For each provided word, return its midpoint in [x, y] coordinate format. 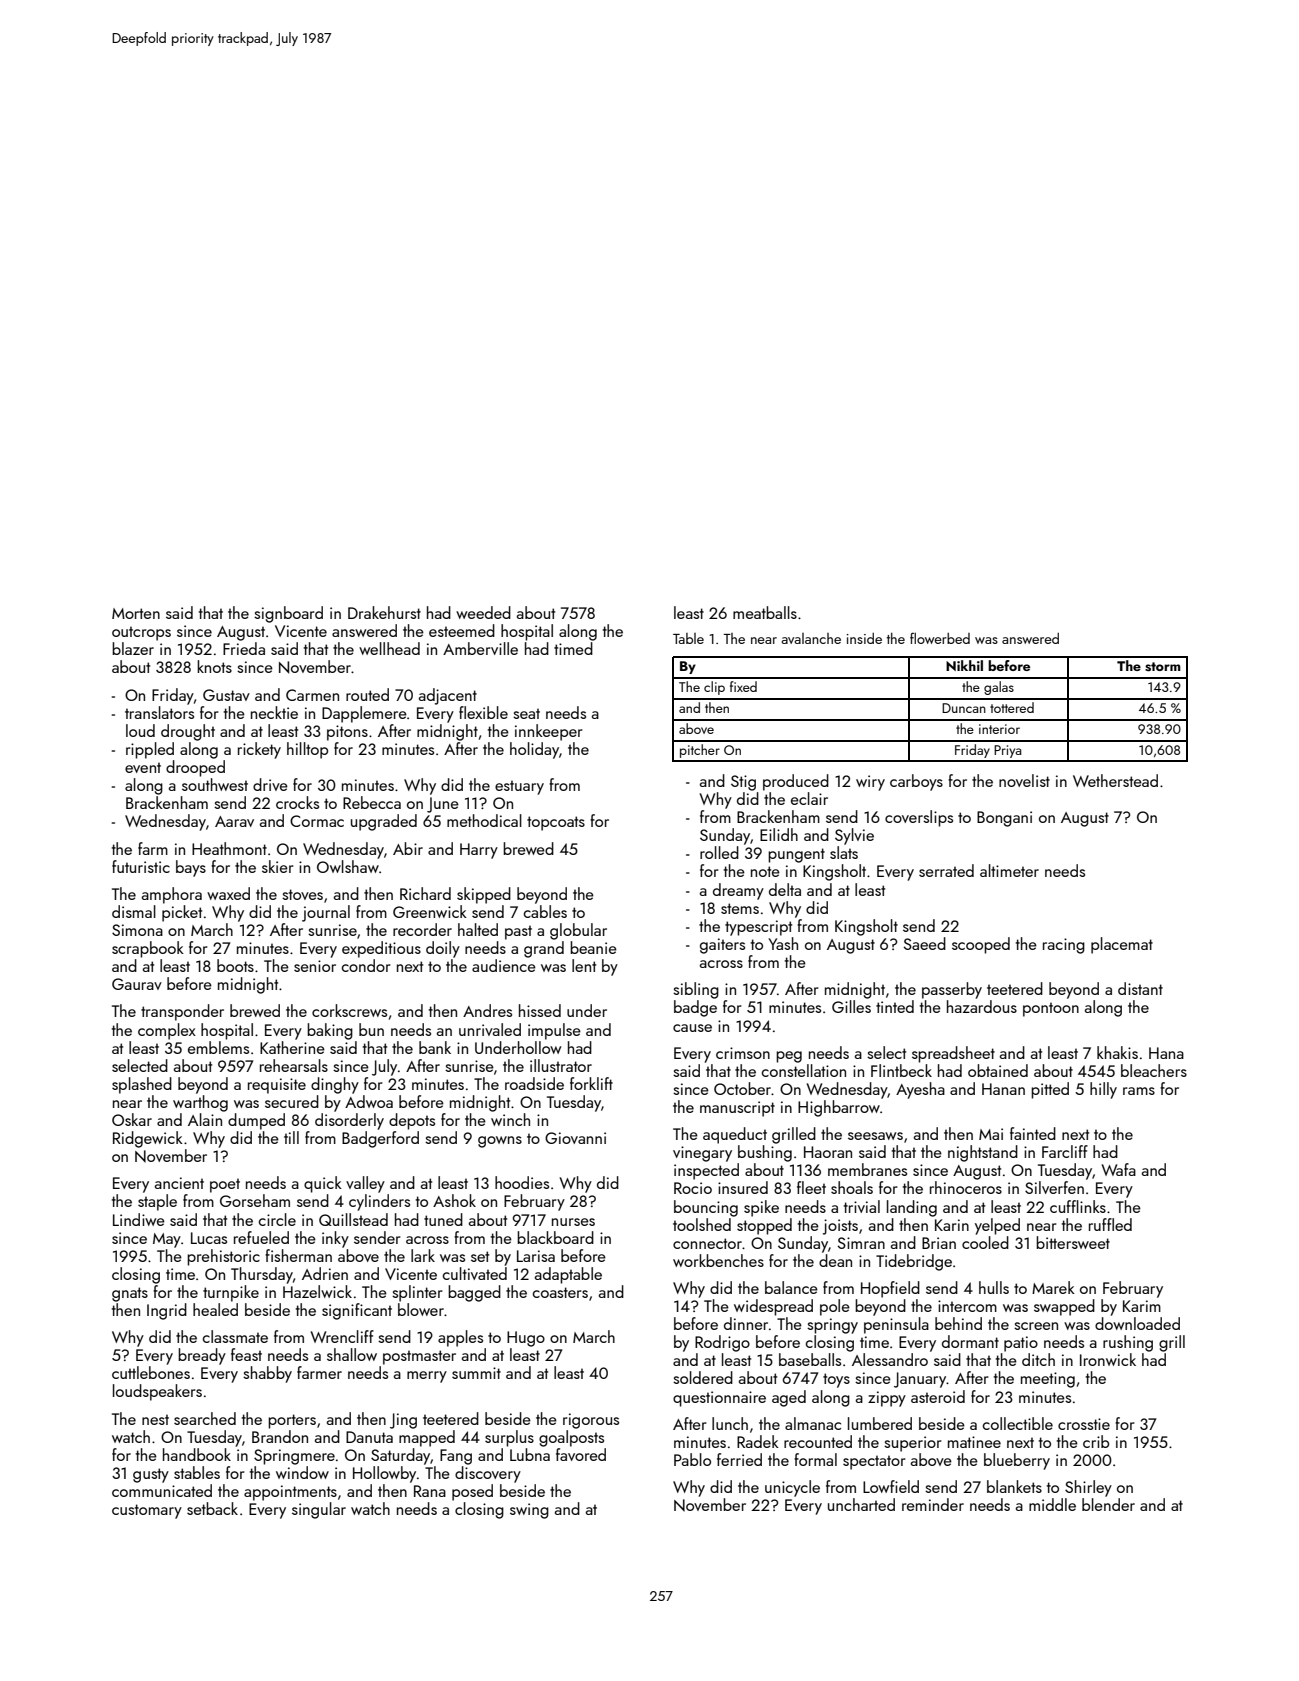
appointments [290, 1493]
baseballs [810, 1359]
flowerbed [940, 638]
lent [584, 965]
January [920, 1380]
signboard [288, 614]
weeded [483, 612]
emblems [218, 1047]
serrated [946, 870]
